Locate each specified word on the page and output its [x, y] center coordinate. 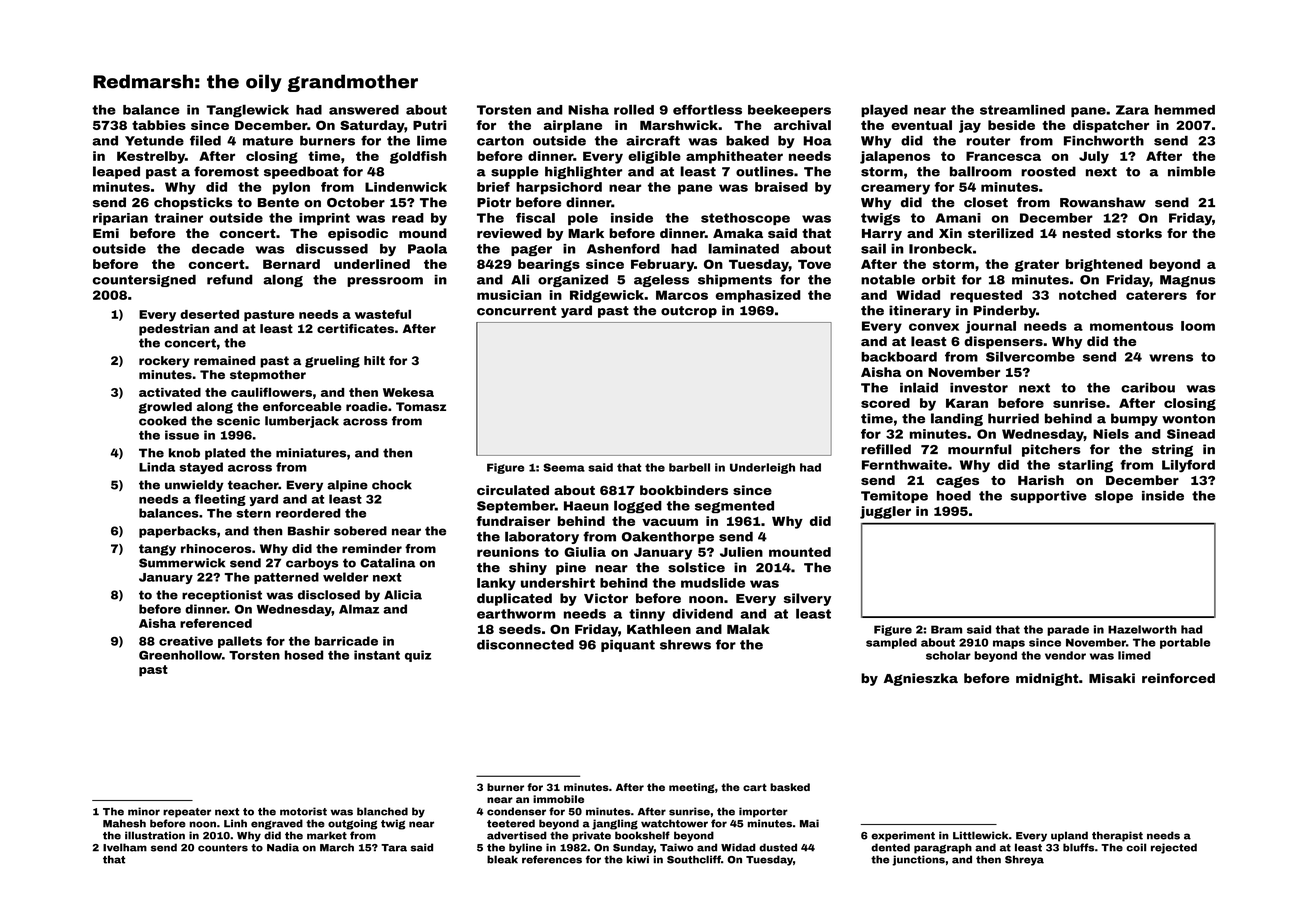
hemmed [1185, 110]
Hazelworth [1142, 629]
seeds [520, 629]
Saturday [372, 126]
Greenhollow [180, 655]
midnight [1047, 679]
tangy [157, 550]
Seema [564, 467]
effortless [707, 109]
